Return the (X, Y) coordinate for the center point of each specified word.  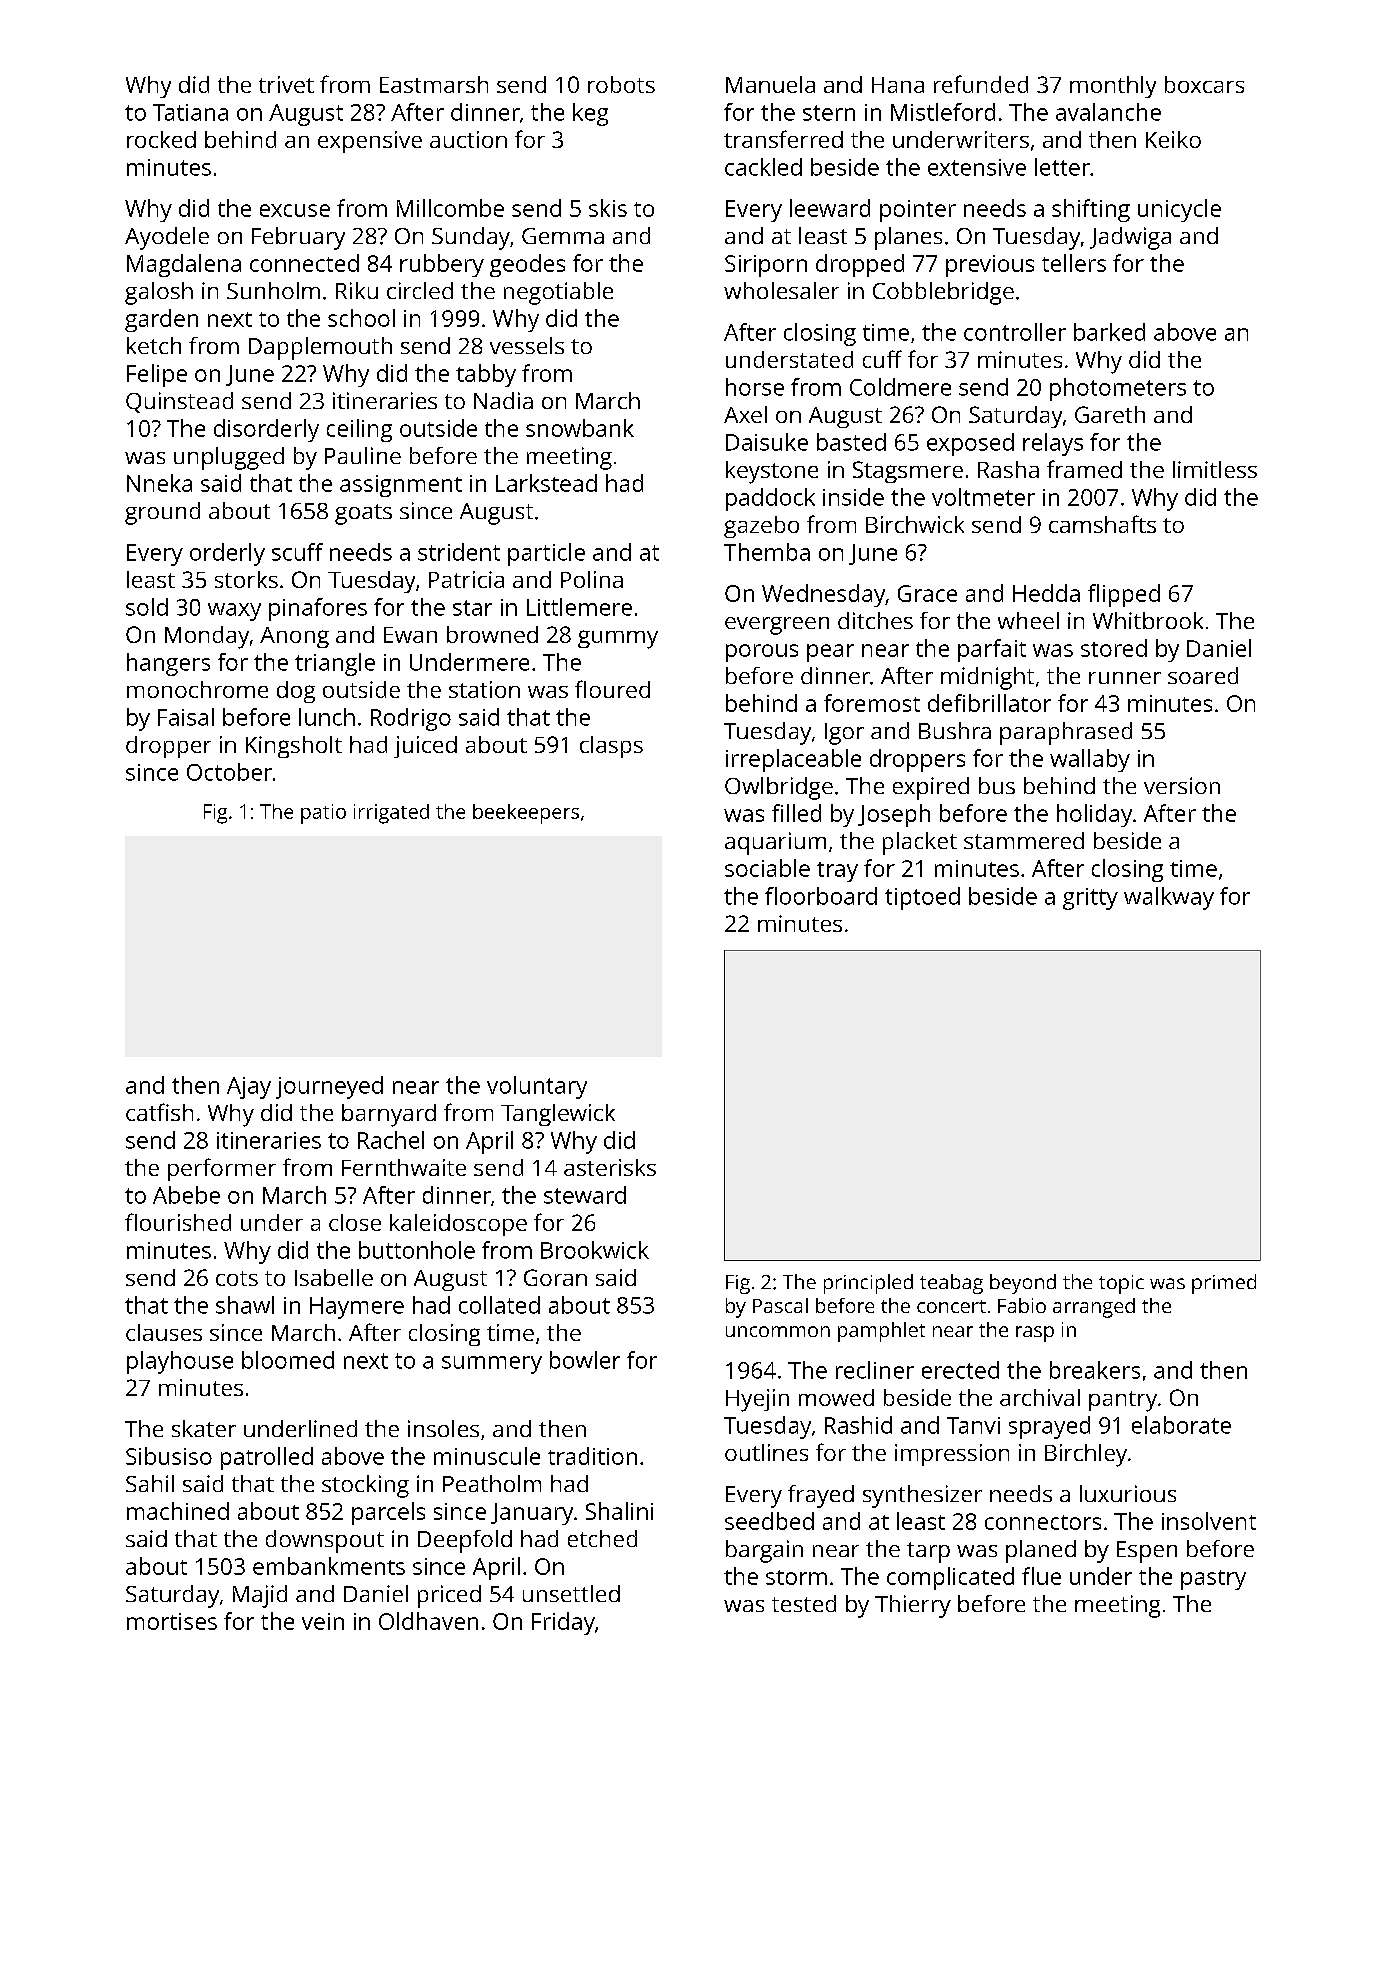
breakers (1095, 1370)
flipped (1124, 595)
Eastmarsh (434, 84)
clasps (611, 747)
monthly (1113, 87)
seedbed (769, 1521)
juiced (425, 747)
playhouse (180, 1362)
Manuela (770, 84)
